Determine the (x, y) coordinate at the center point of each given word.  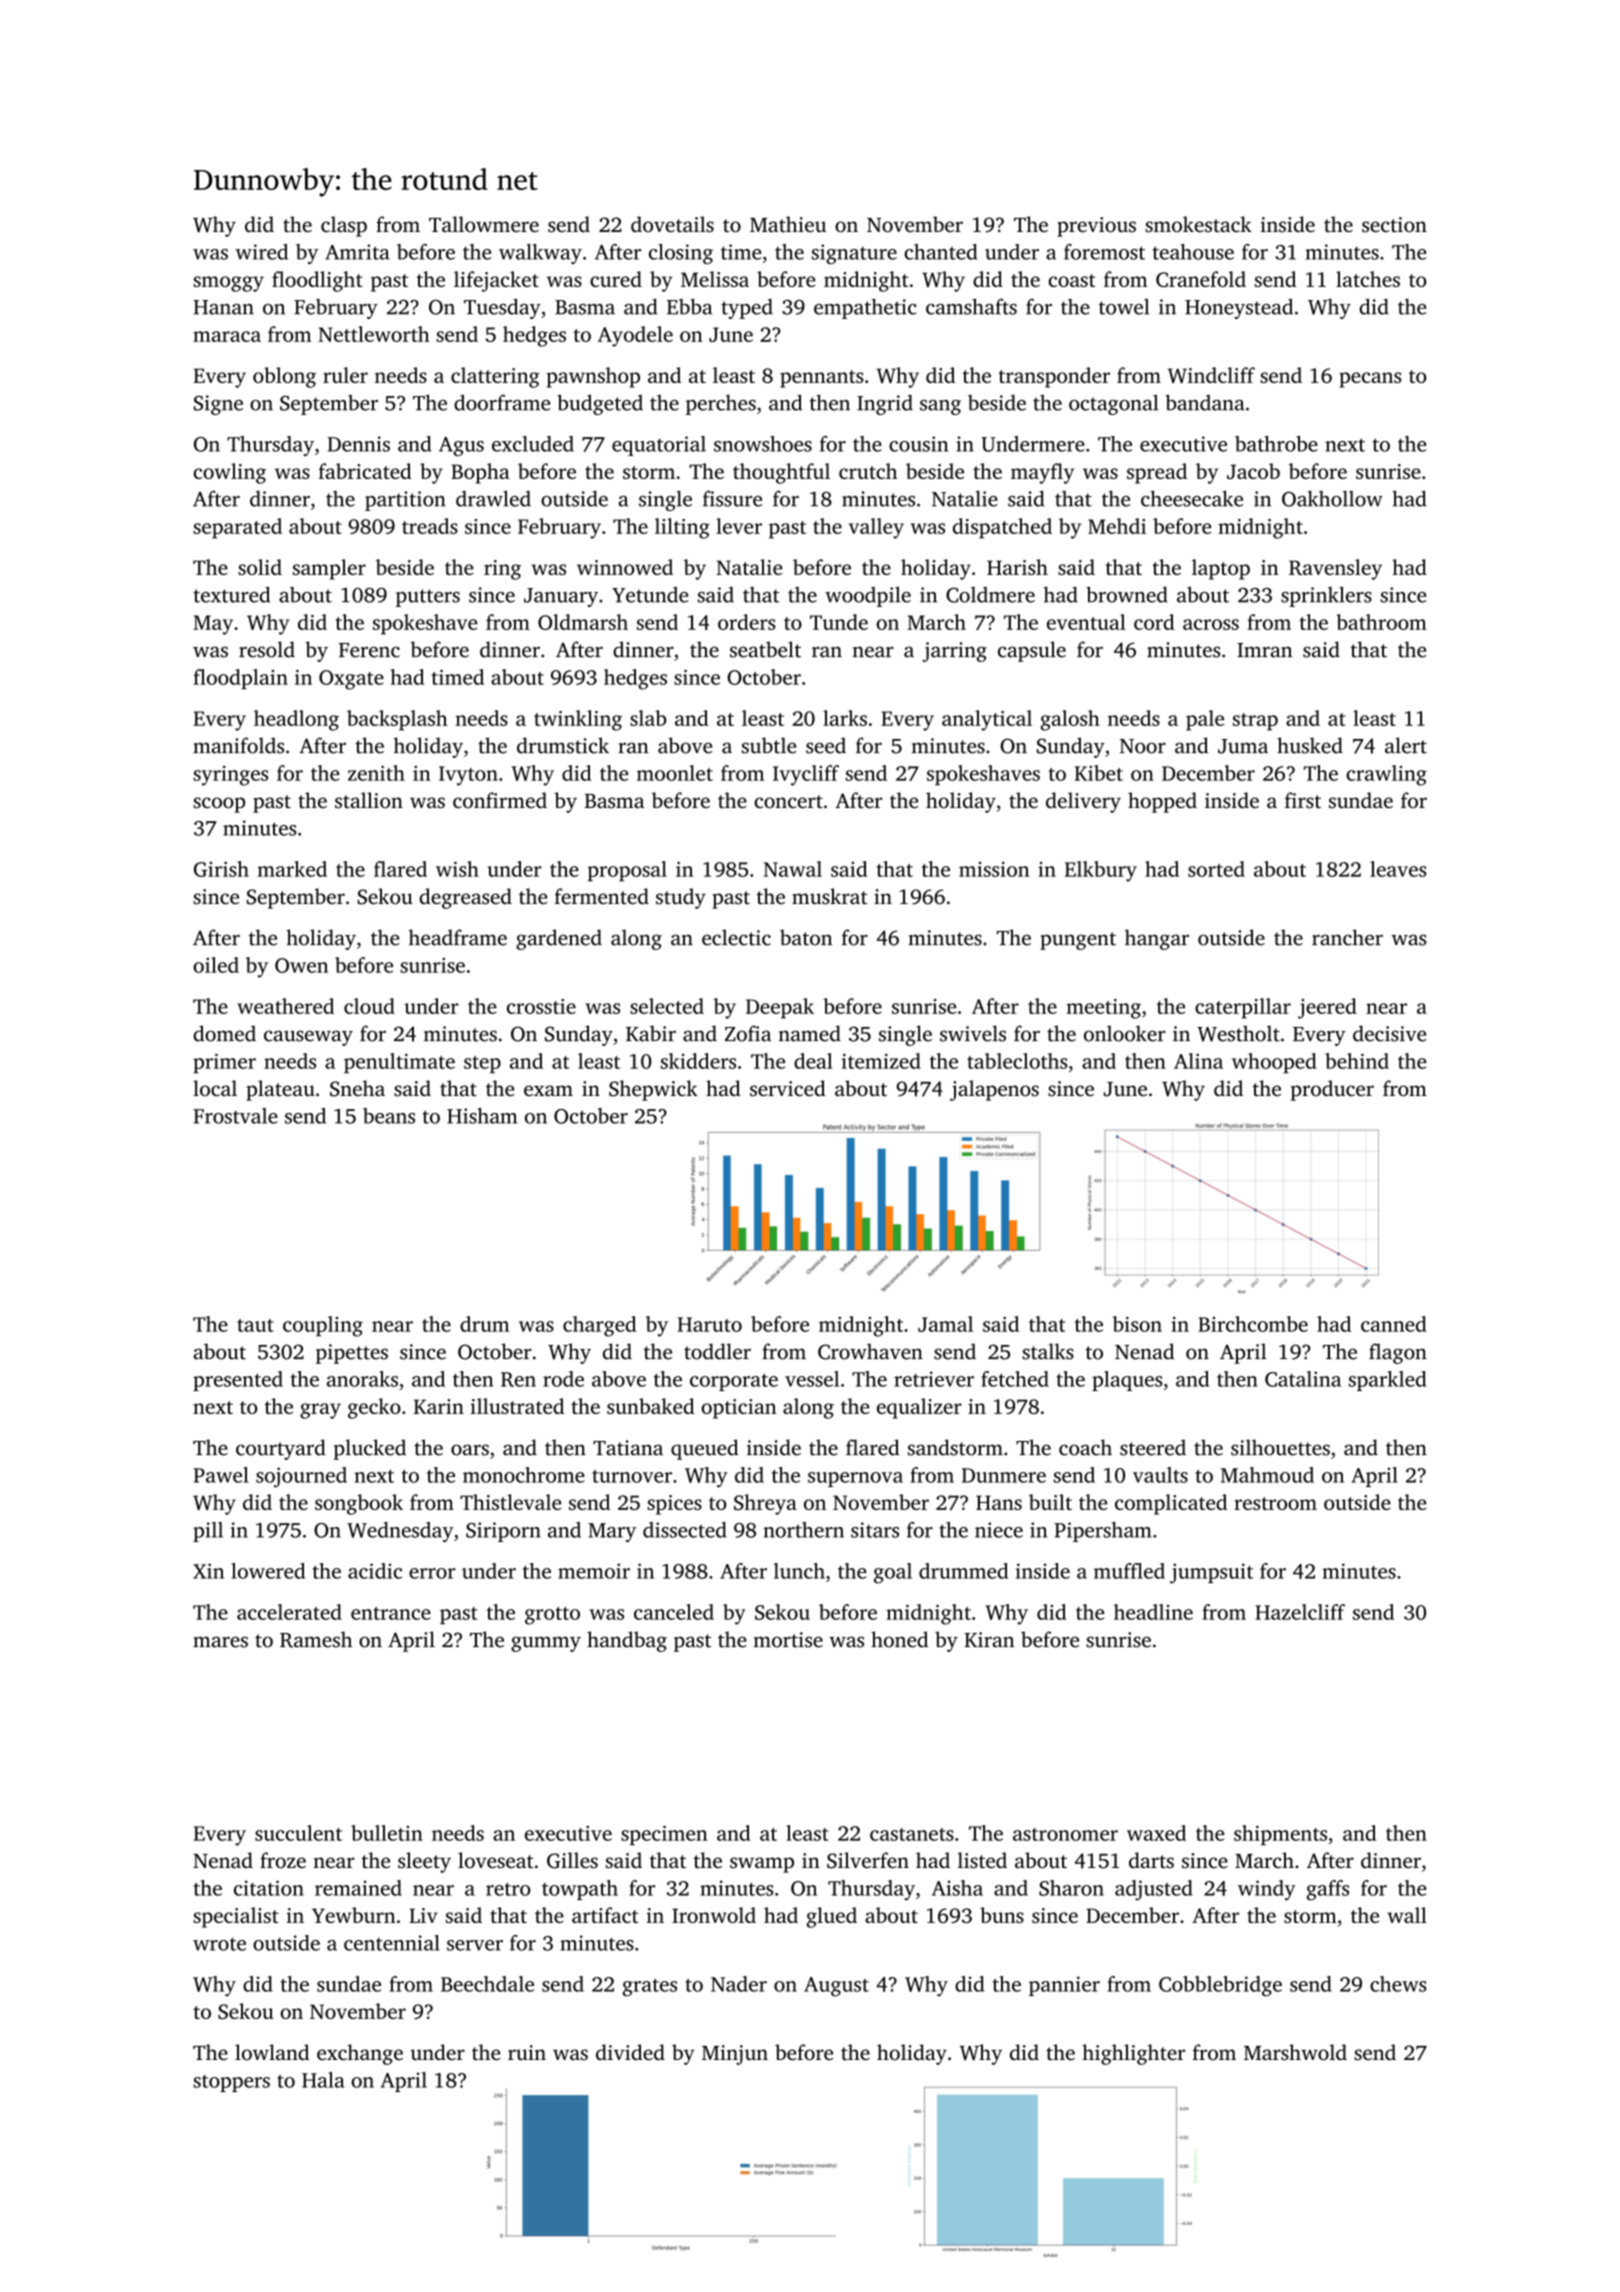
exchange (360, 2054)
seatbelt (765, 649)
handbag (627, 1641)
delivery (1083, 802)
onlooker (1125, 1033)
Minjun (735, 2055)
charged (599, 1326)
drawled (493, 498)
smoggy (228, 284)
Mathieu (788, 224)
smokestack (1198, 224)
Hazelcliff (1300, 1612)
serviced (788, 1088)
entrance (391, 1613)
